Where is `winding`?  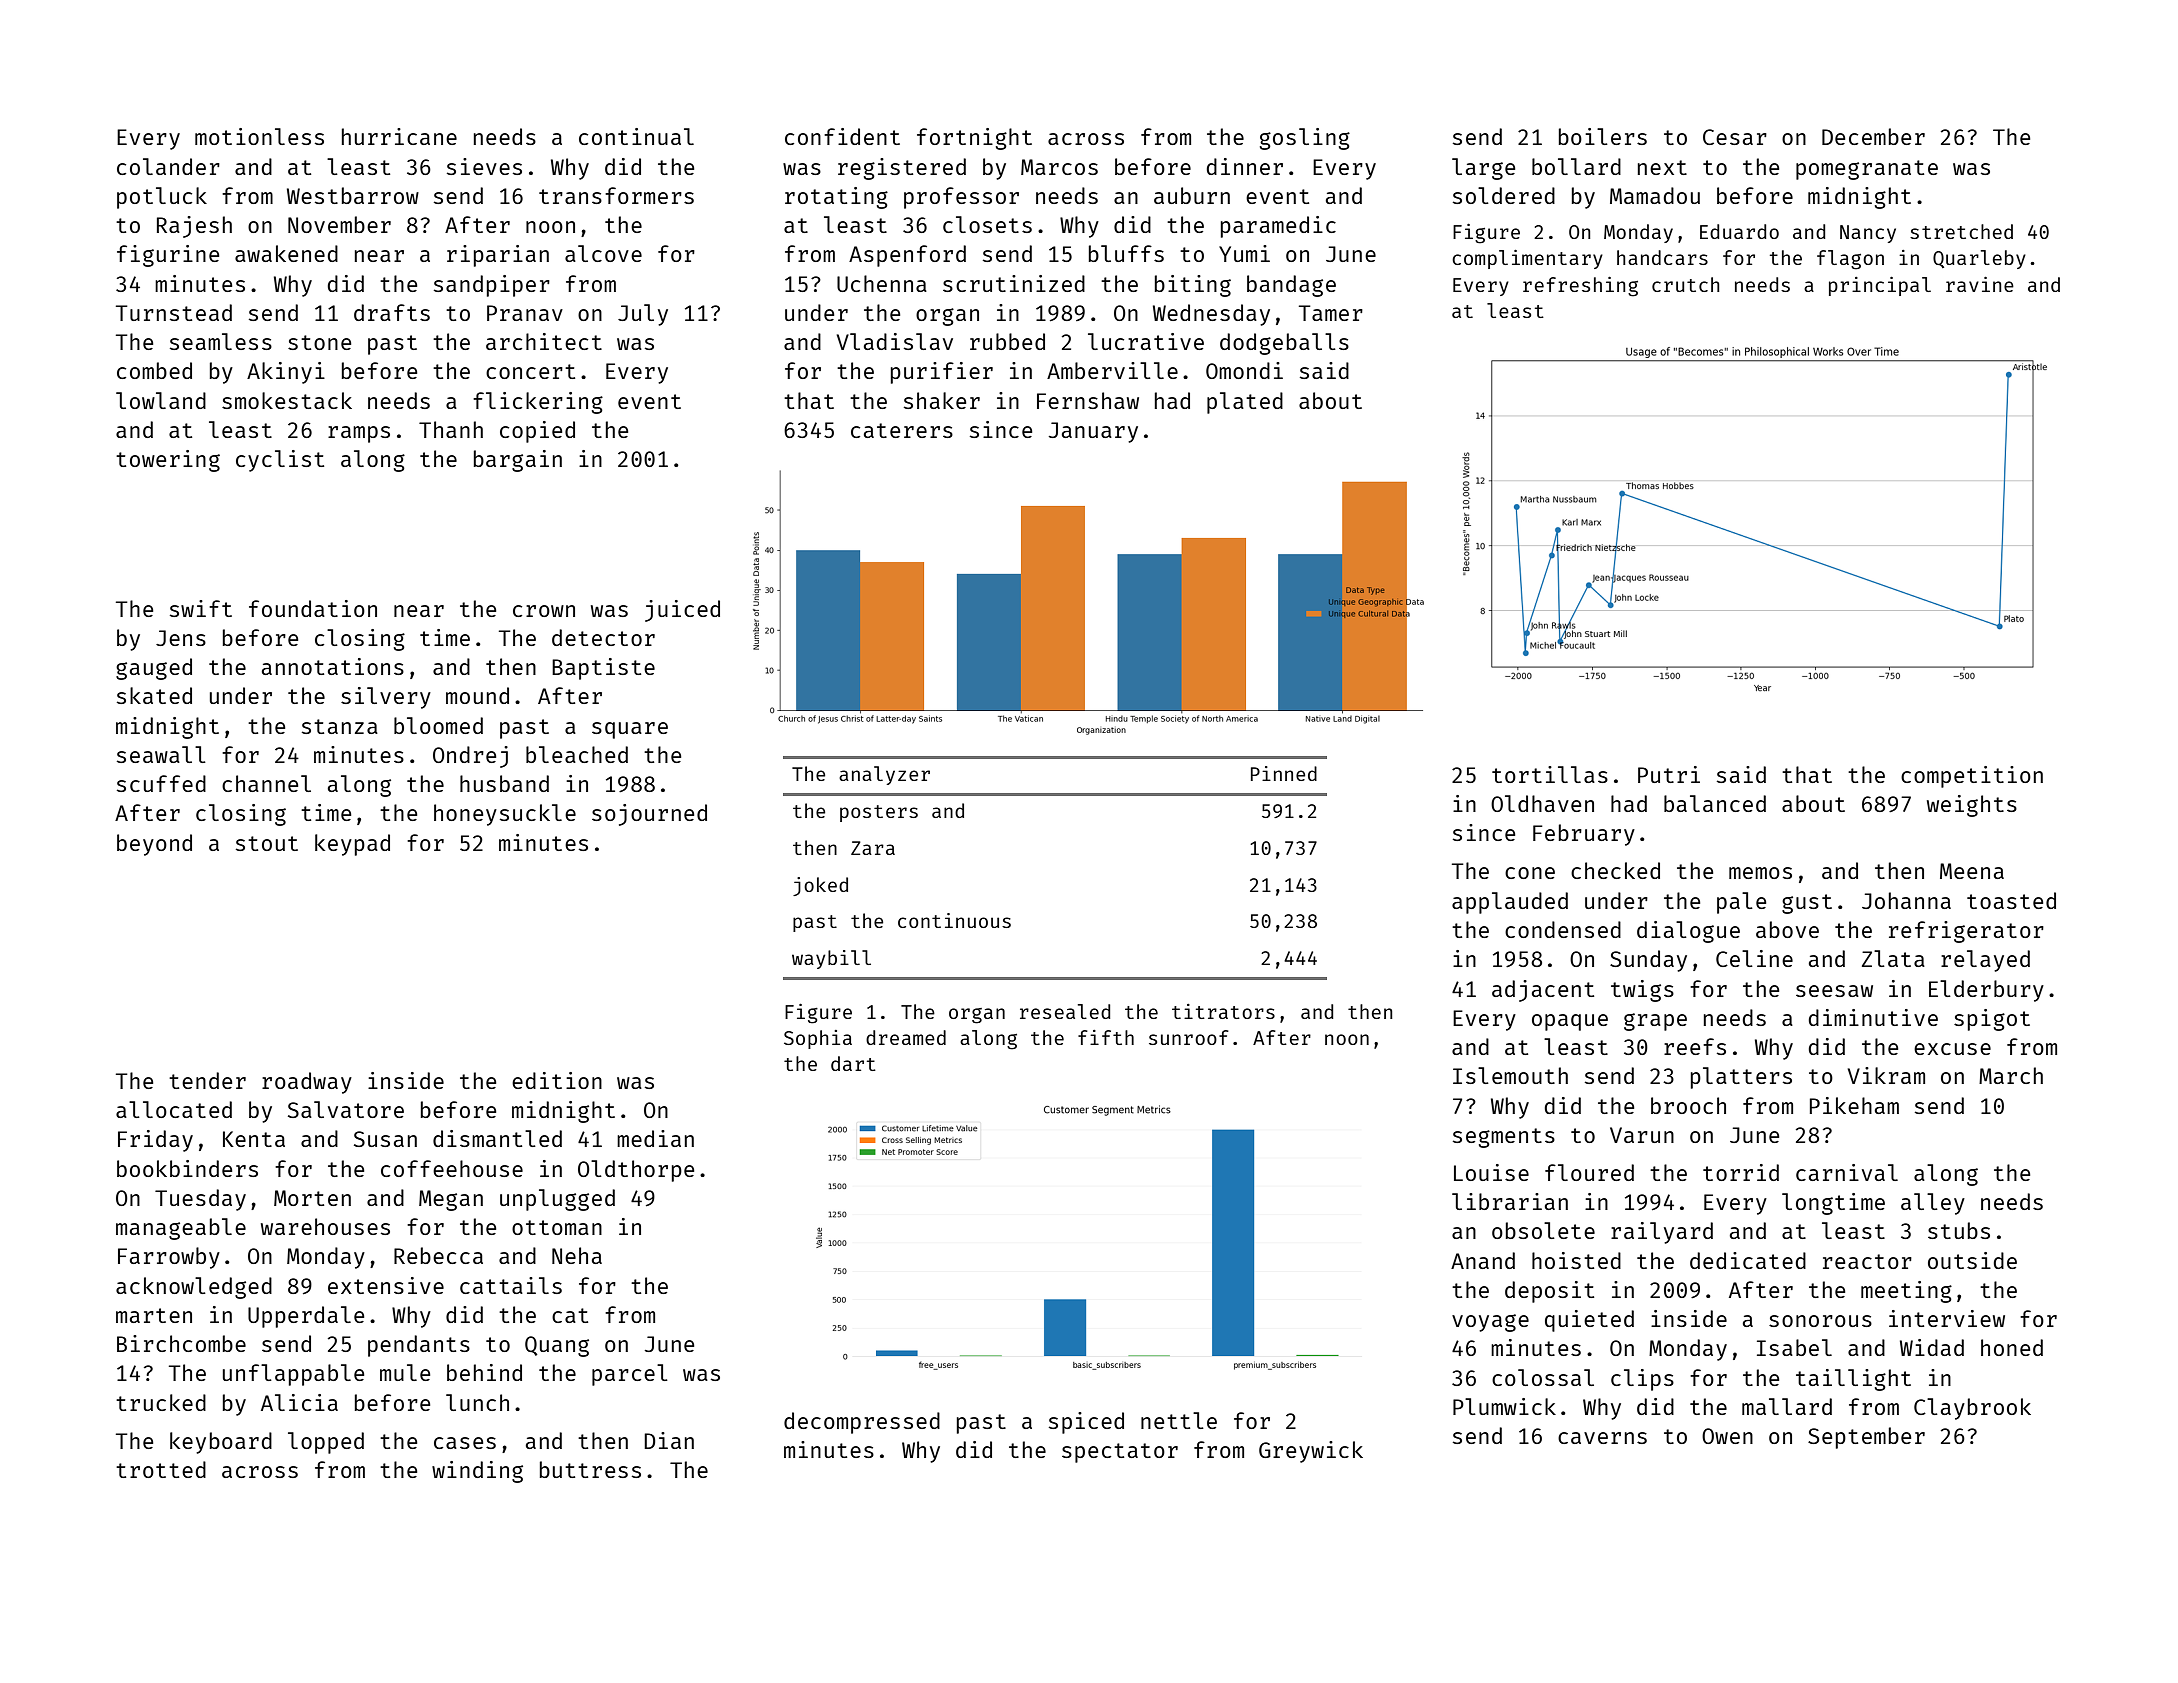
winding is located at coordinates (477, 1472).
